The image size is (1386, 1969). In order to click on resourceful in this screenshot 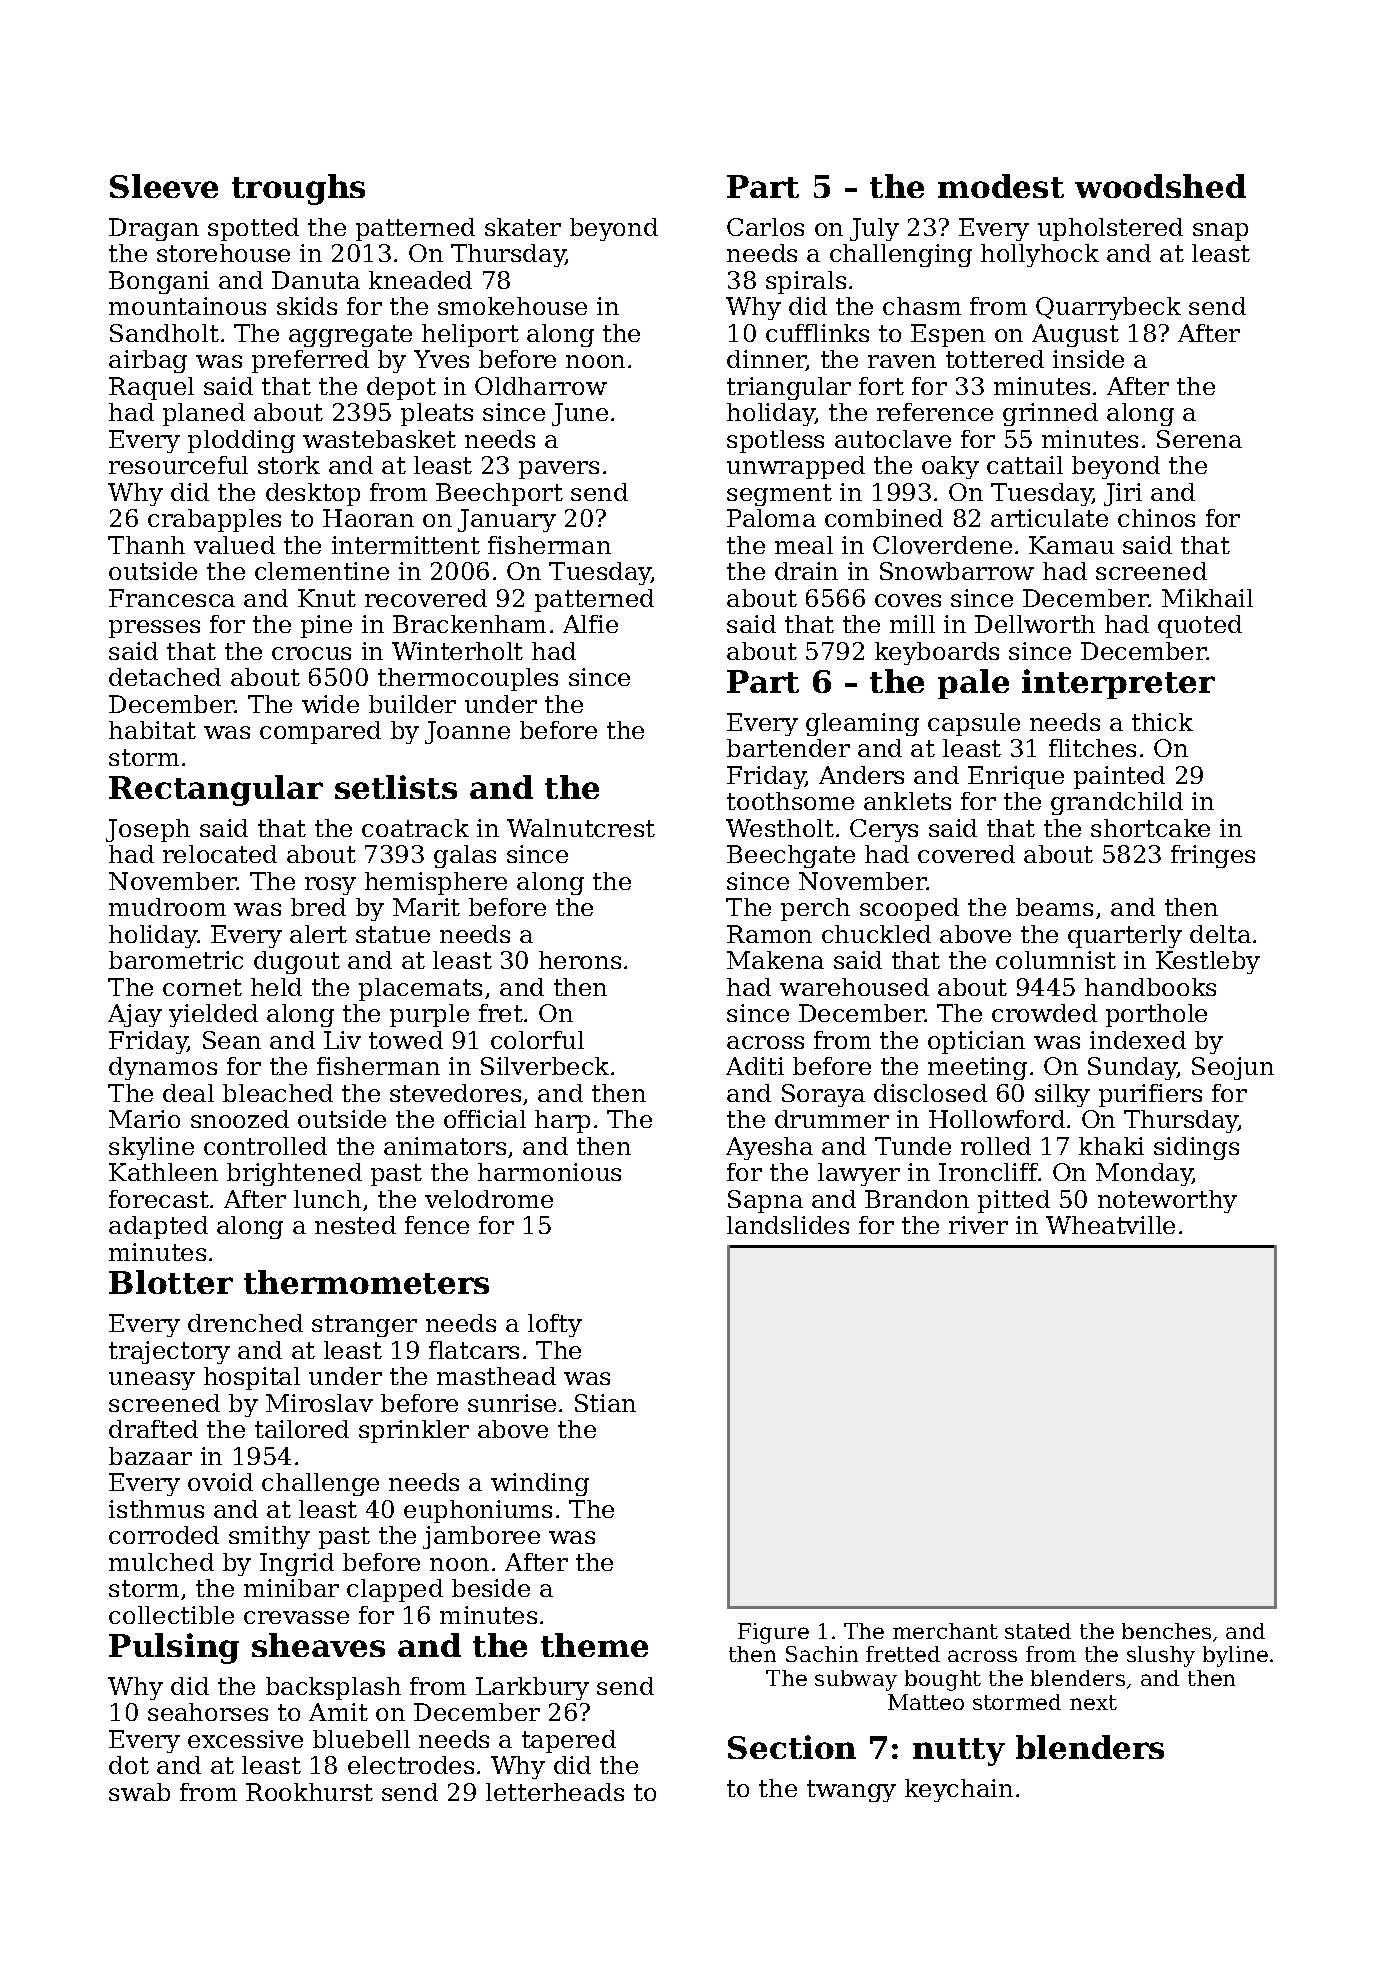, I will do `click(178, 465)`.
